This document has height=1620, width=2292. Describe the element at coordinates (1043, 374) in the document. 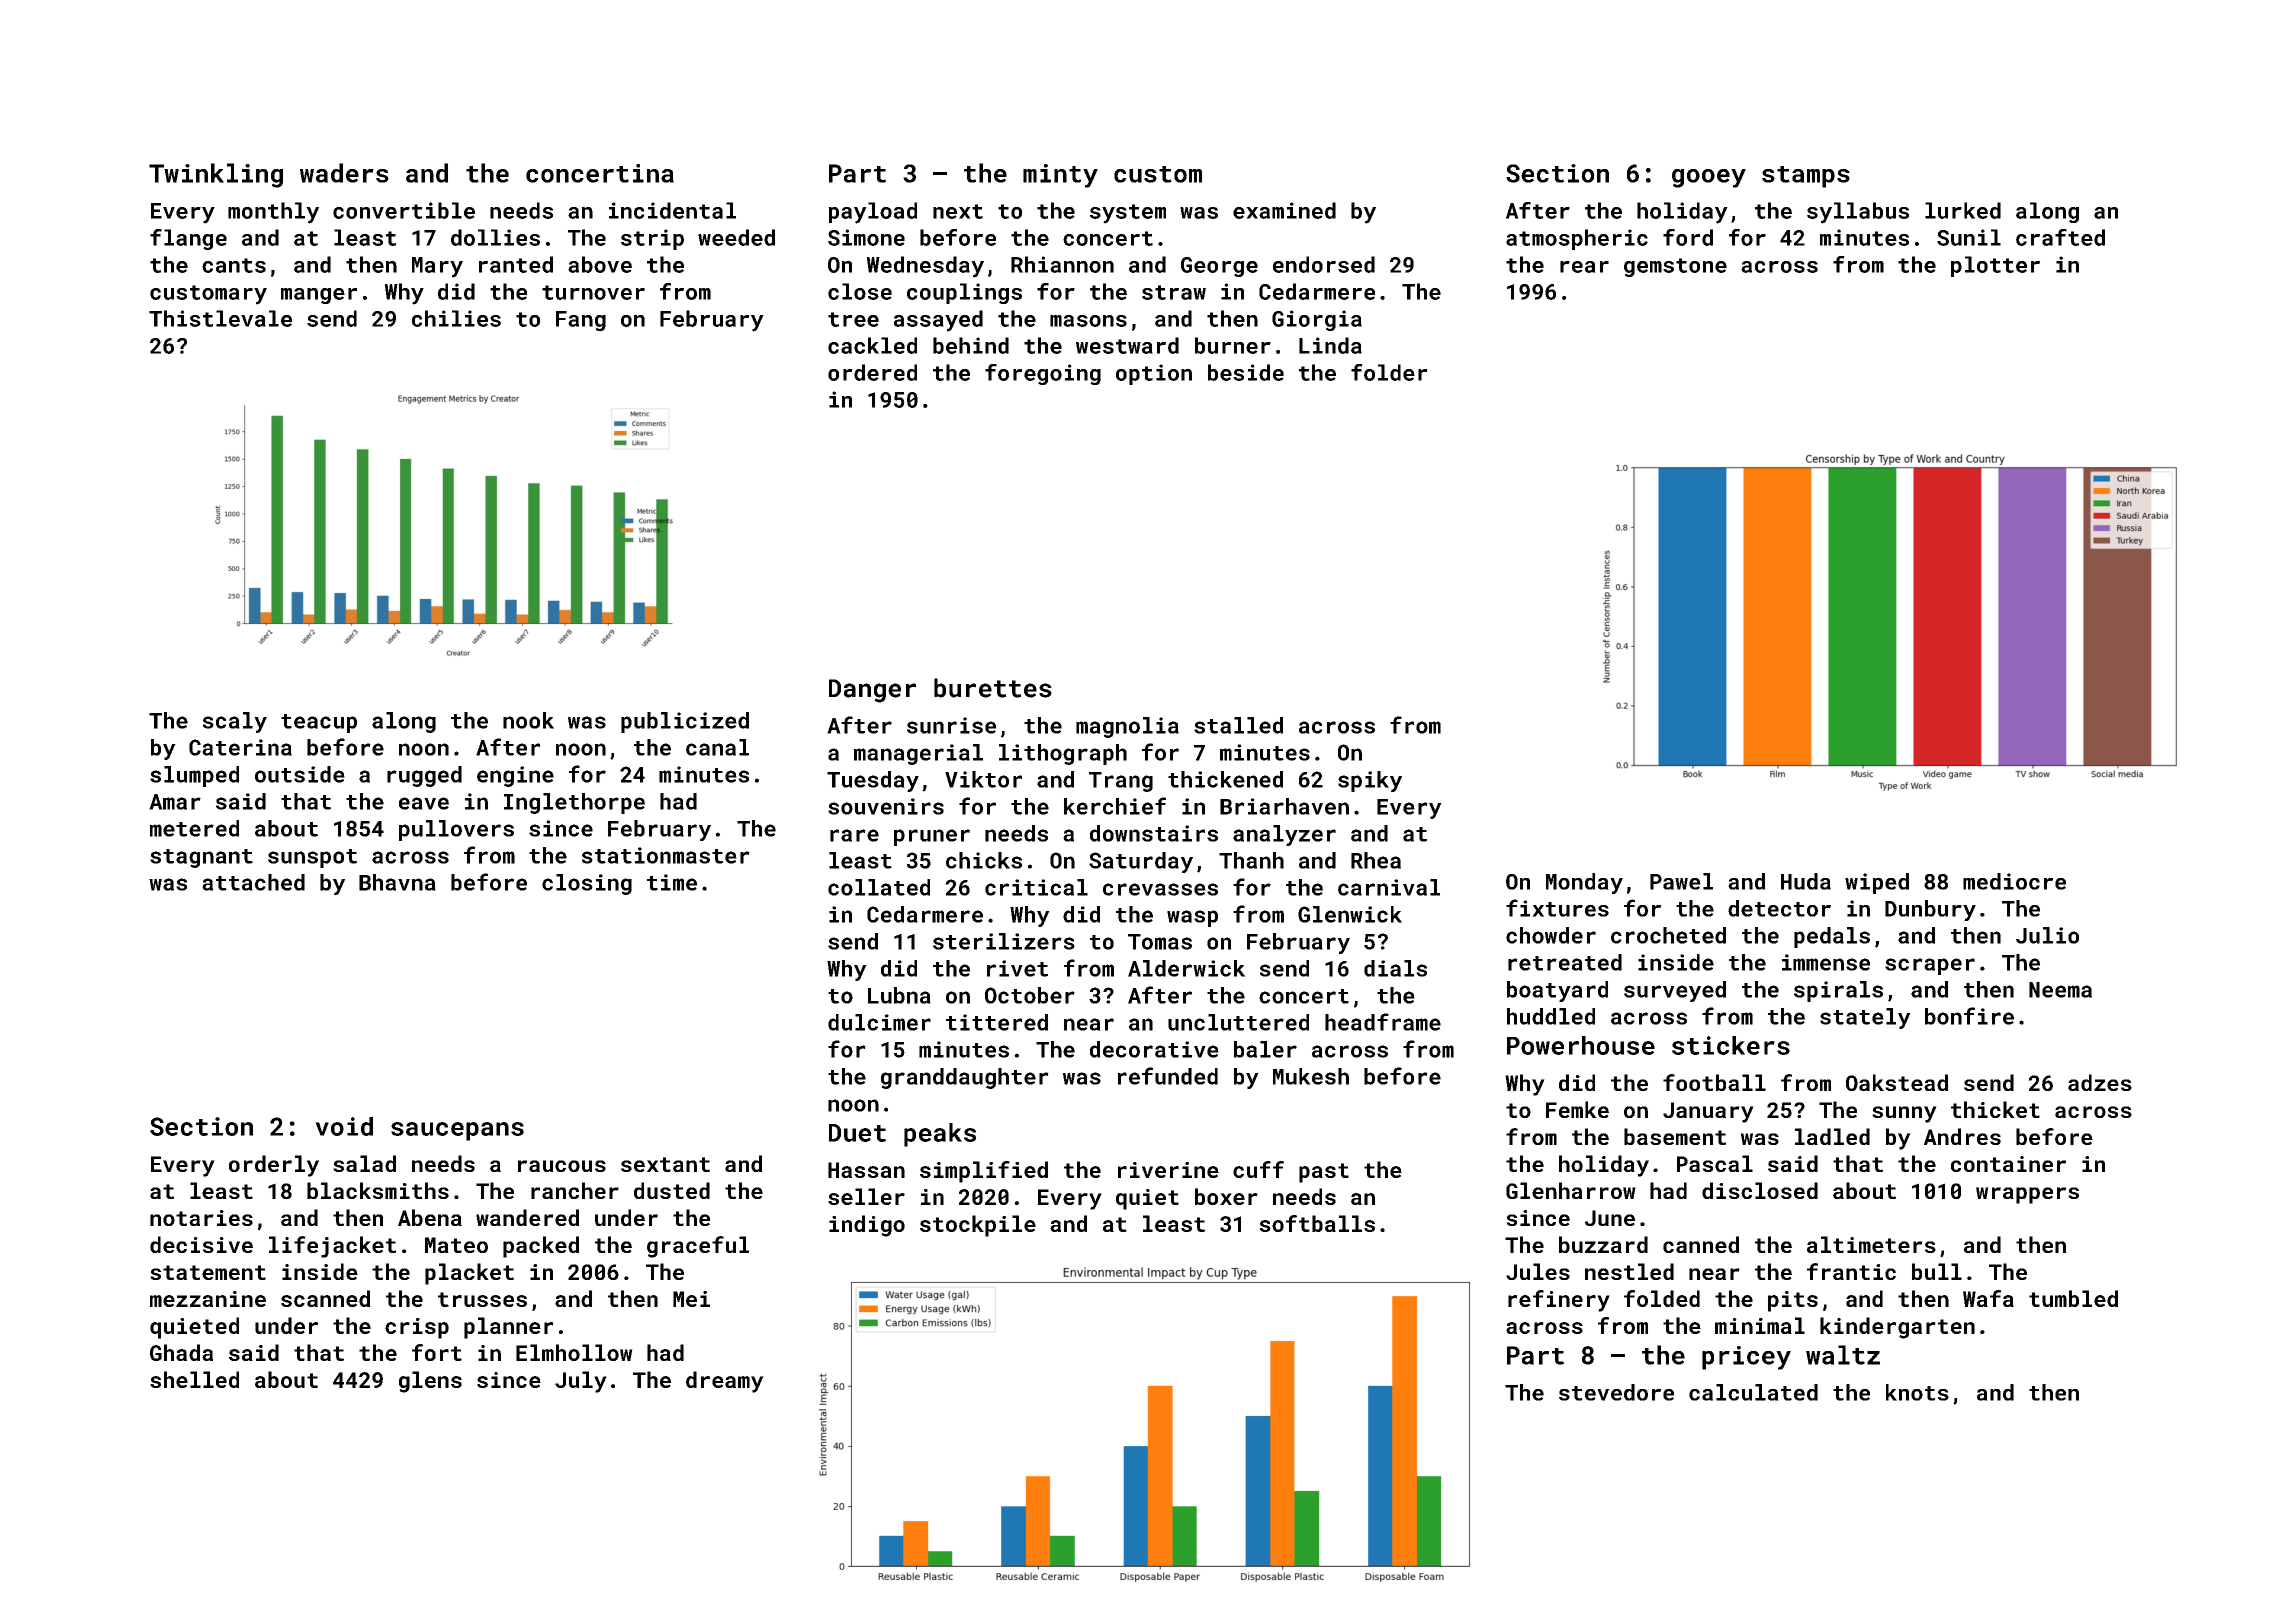

I see `foregoing` at that location.
